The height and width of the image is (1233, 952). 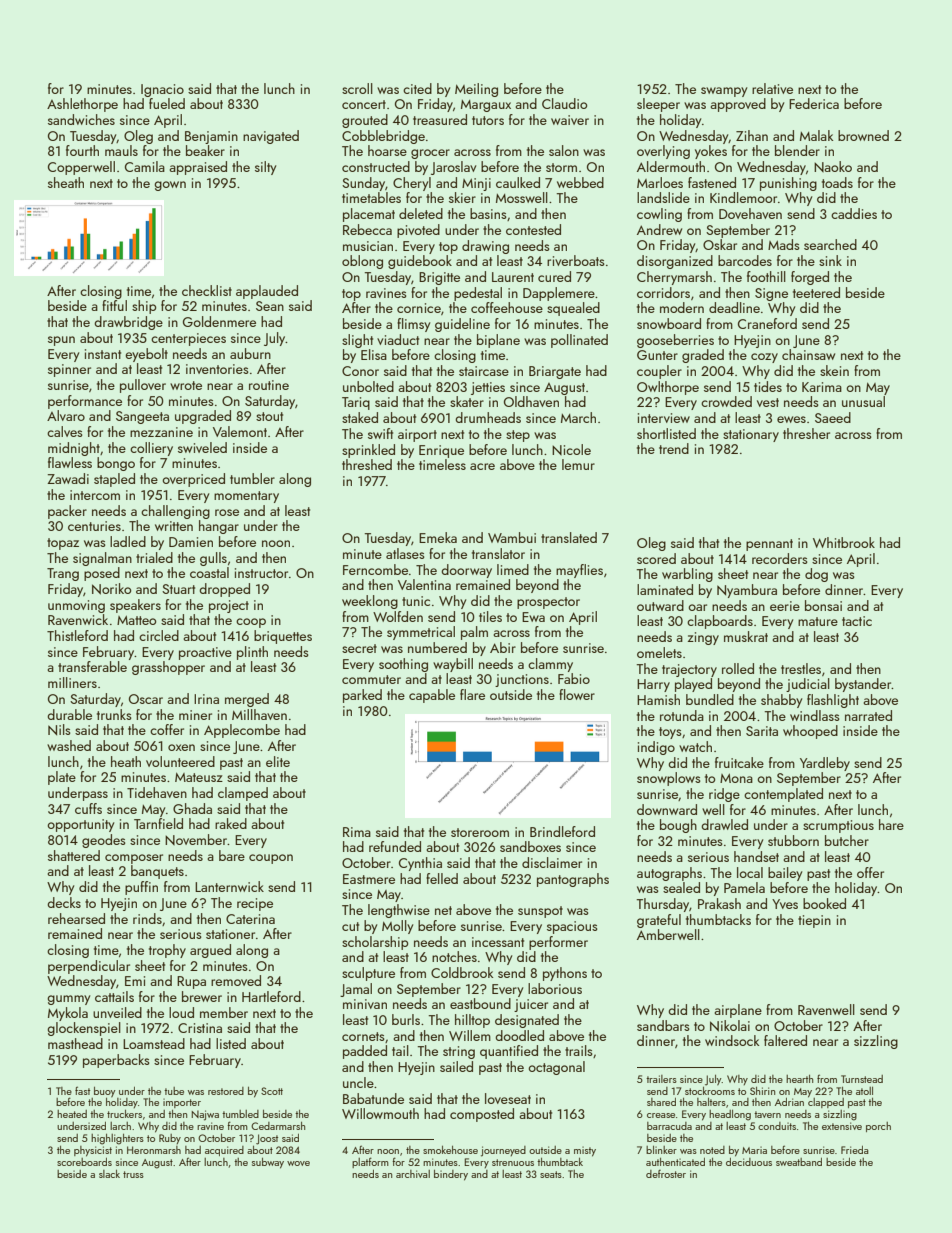 What do you see at coordinates (161, 432) in the image?
I see `mezzanine` at bounding box center [161, 432].
